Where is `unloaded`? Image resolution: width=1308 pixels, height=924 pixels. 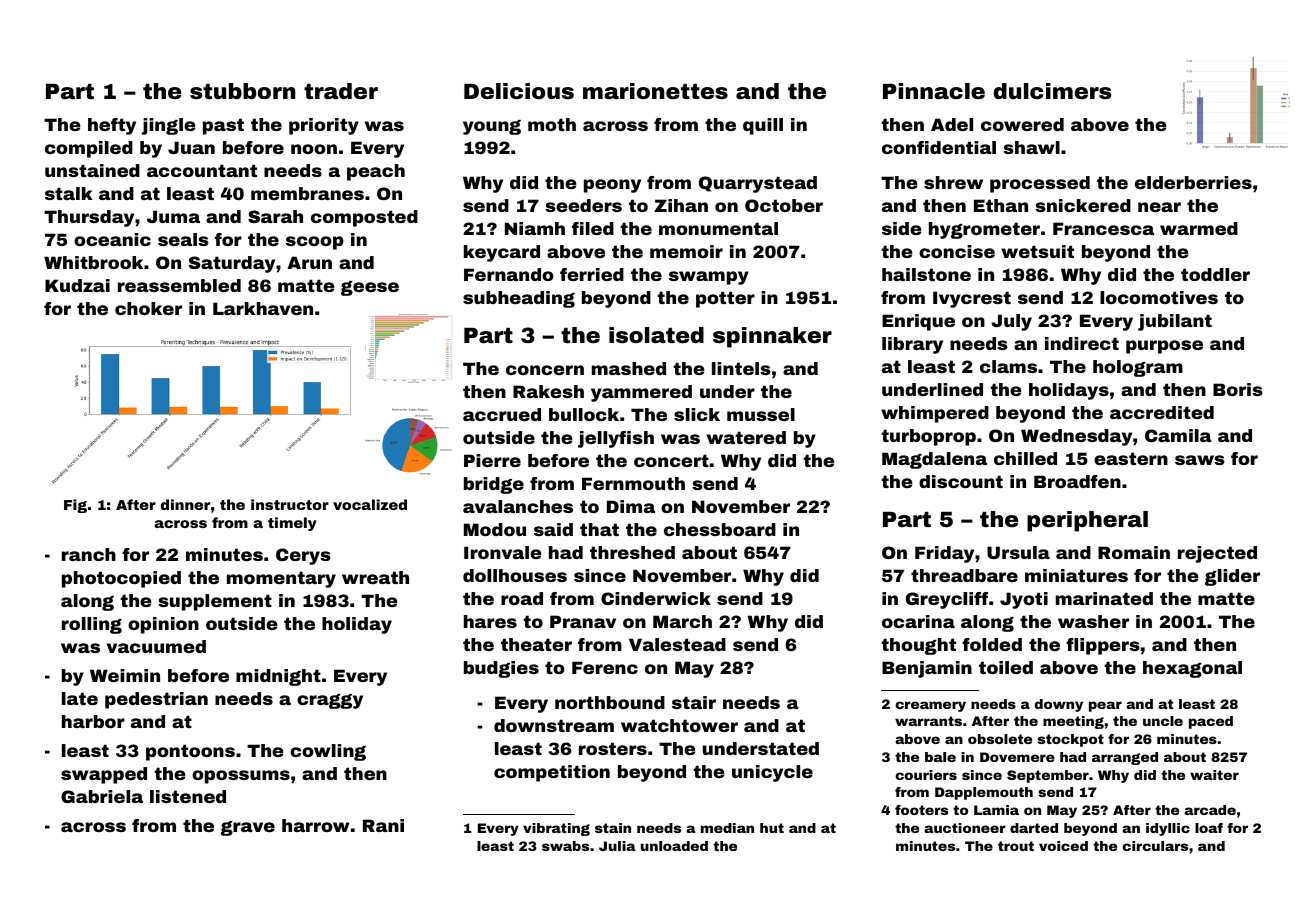
unloaded is located at coordinates (674, 846).
